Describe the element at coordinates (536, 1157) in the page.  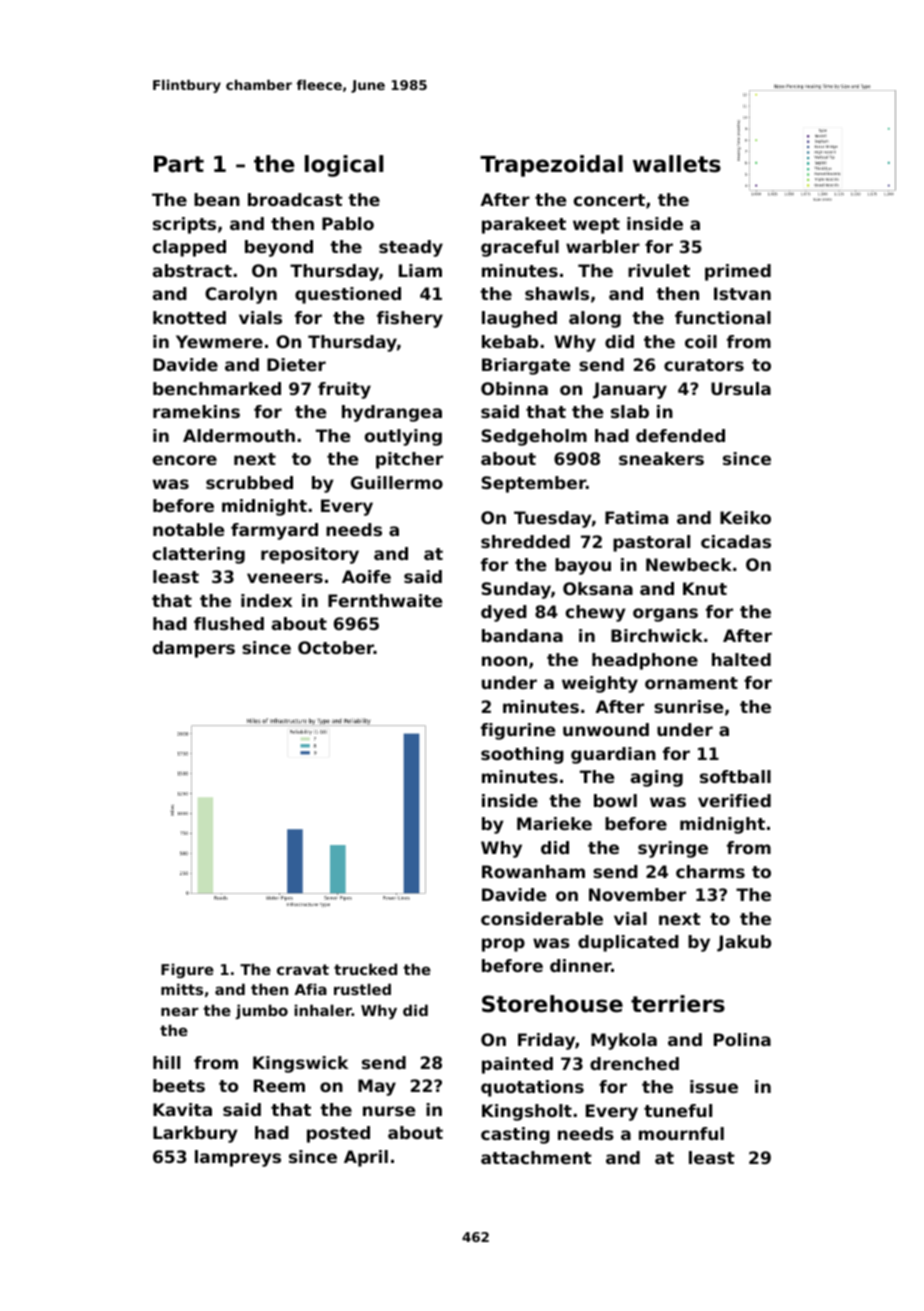
I see `attachment` at that location.
